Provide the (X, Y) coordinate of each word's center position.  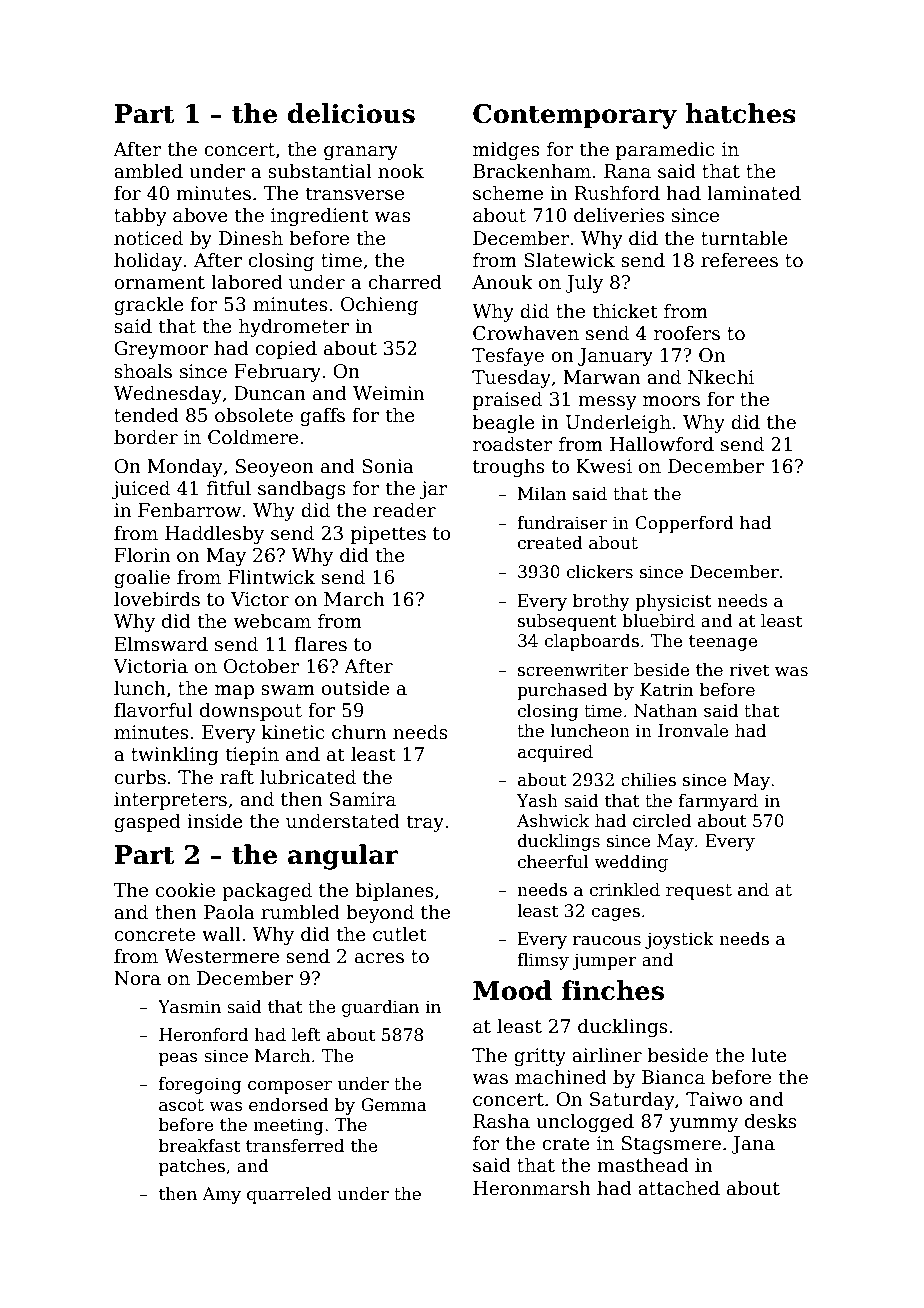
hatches (740, 113)
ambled (148, 171)
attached (679, 1188)
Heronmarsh (532, 1188)
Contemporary (575, 116)
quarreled (289, 1195)
